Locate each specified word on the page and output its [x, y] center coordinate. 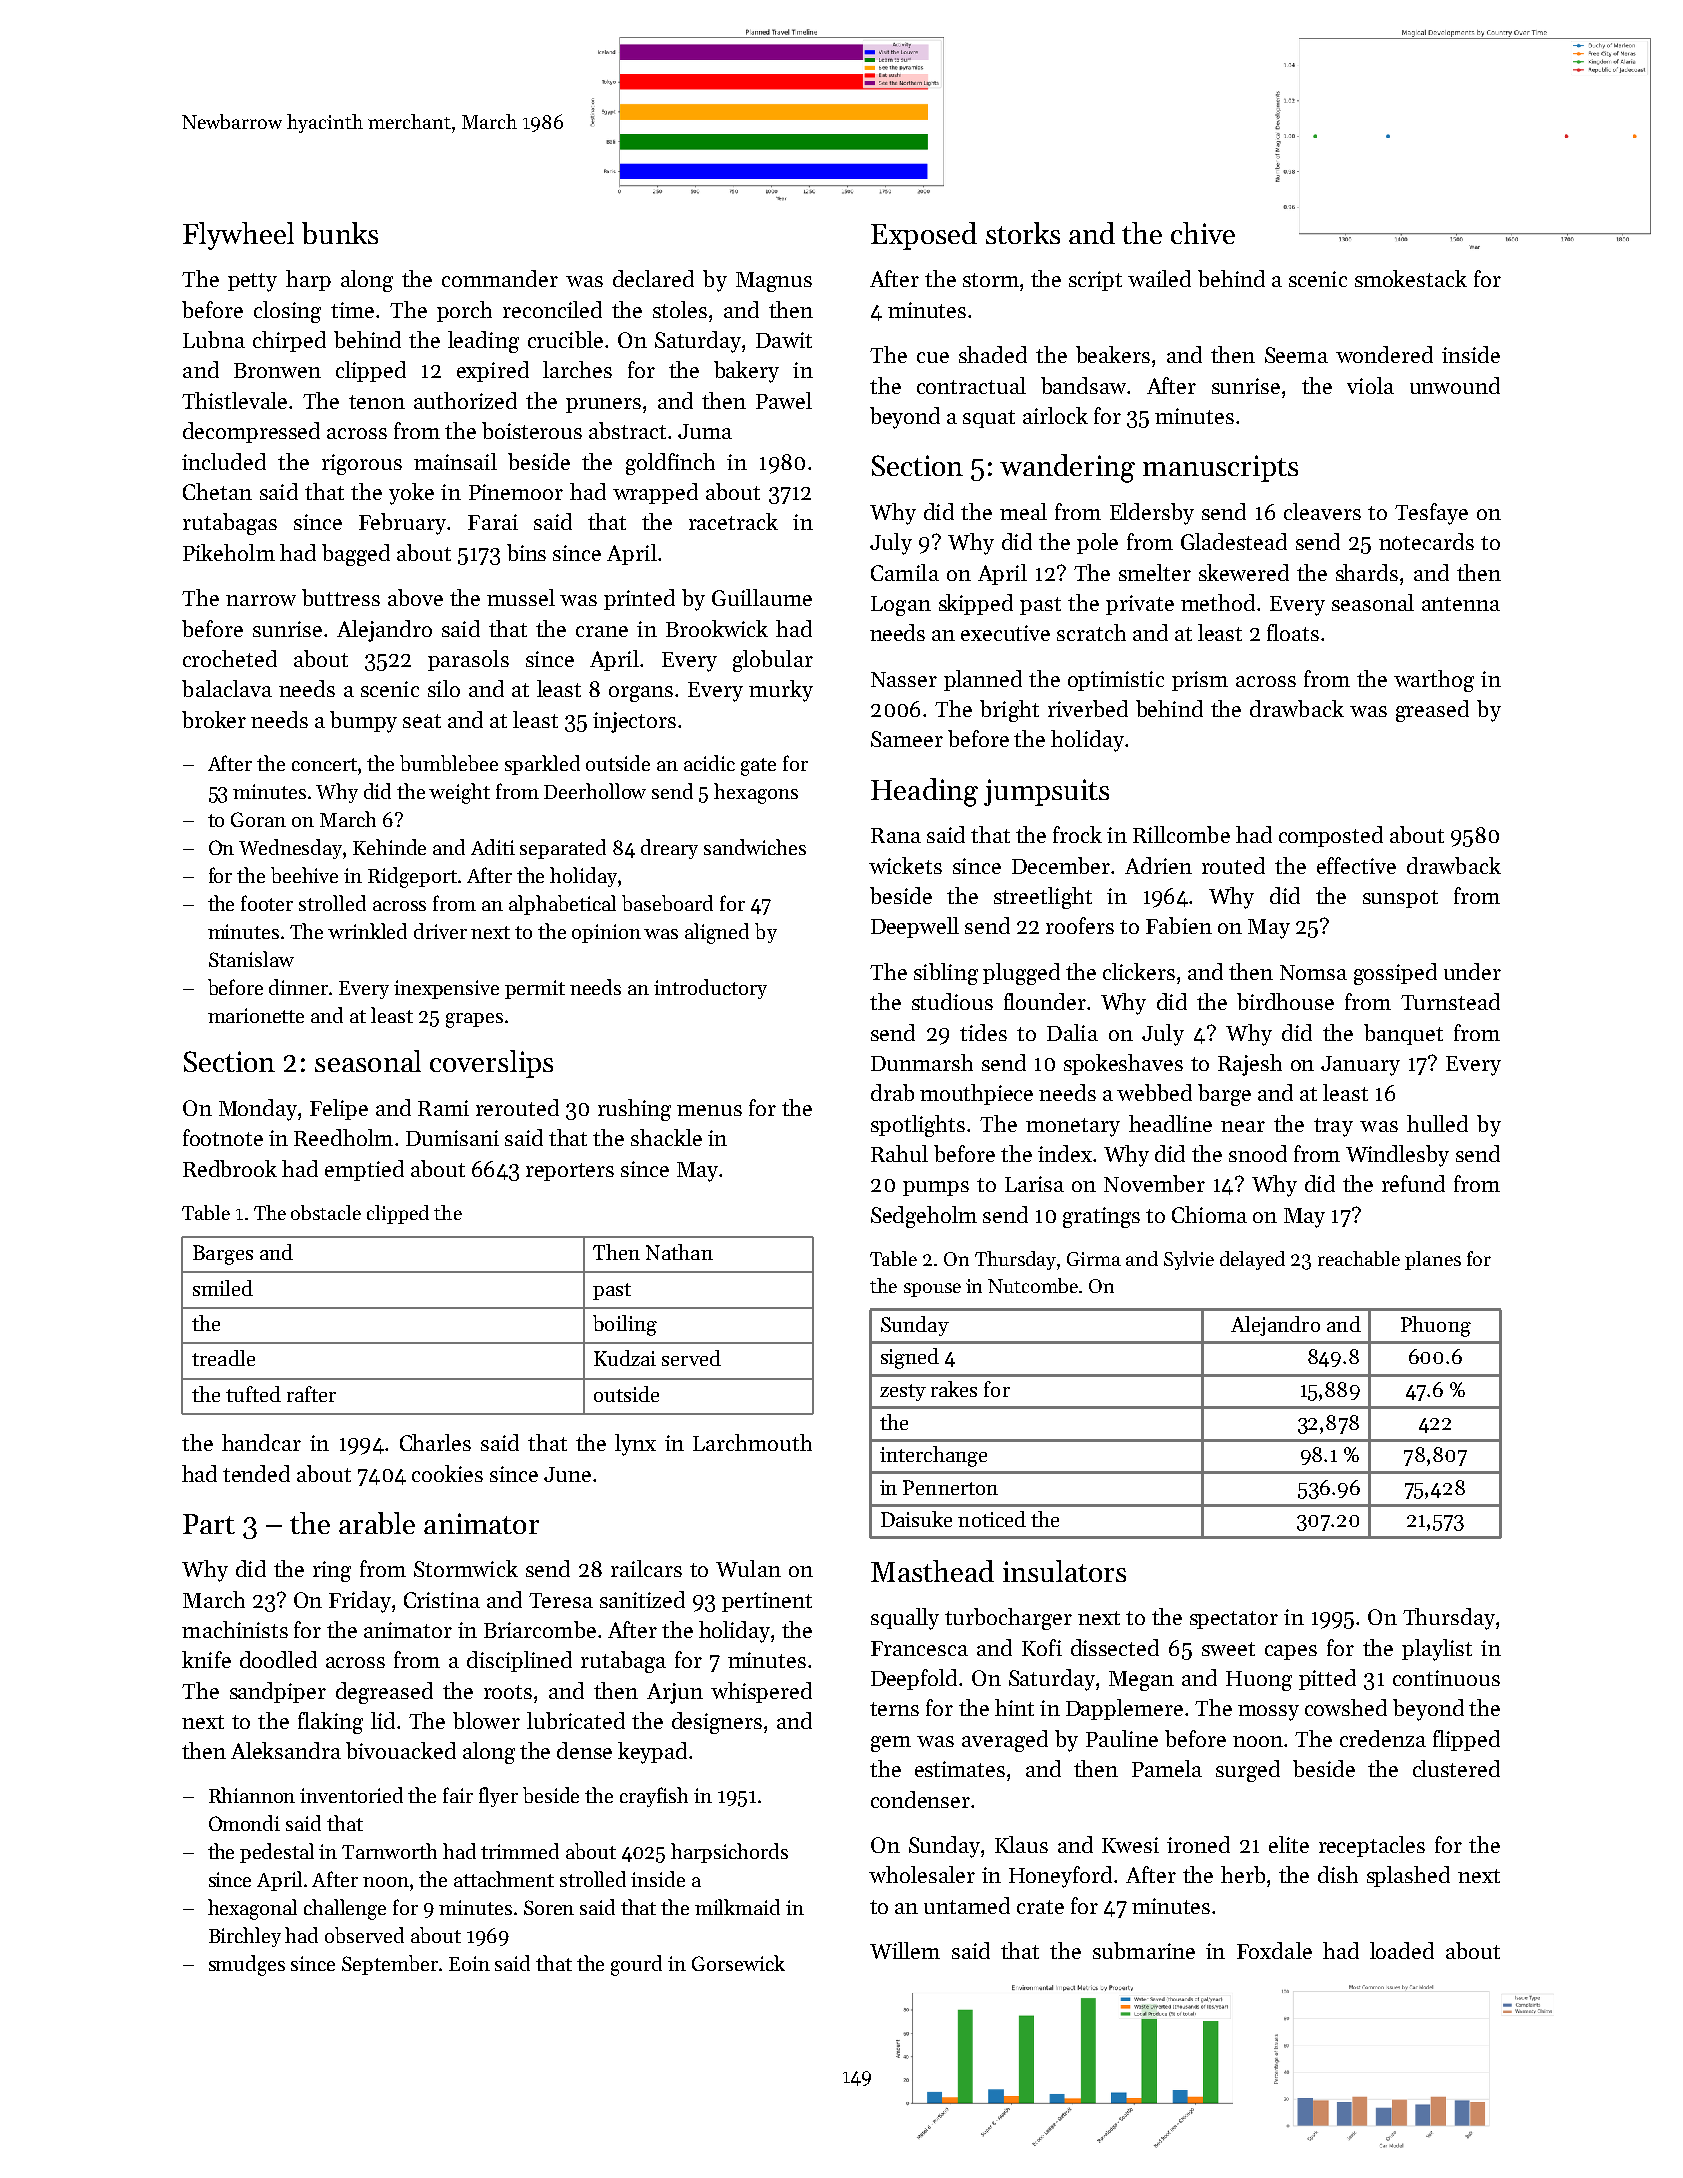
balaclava [227, 688]
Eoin [469, 1963]
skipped [976, 604]
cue [933, 357]
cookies [447, 1473]
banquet [1403, 1034]
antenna [1461, 604]
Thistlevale [234, 400]
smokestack [1411, 278]
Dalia [1072, 1032]
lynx [635, 1445]
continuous [1446, 1678]
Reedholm [343, 1137]
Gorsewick [738, 1963]
